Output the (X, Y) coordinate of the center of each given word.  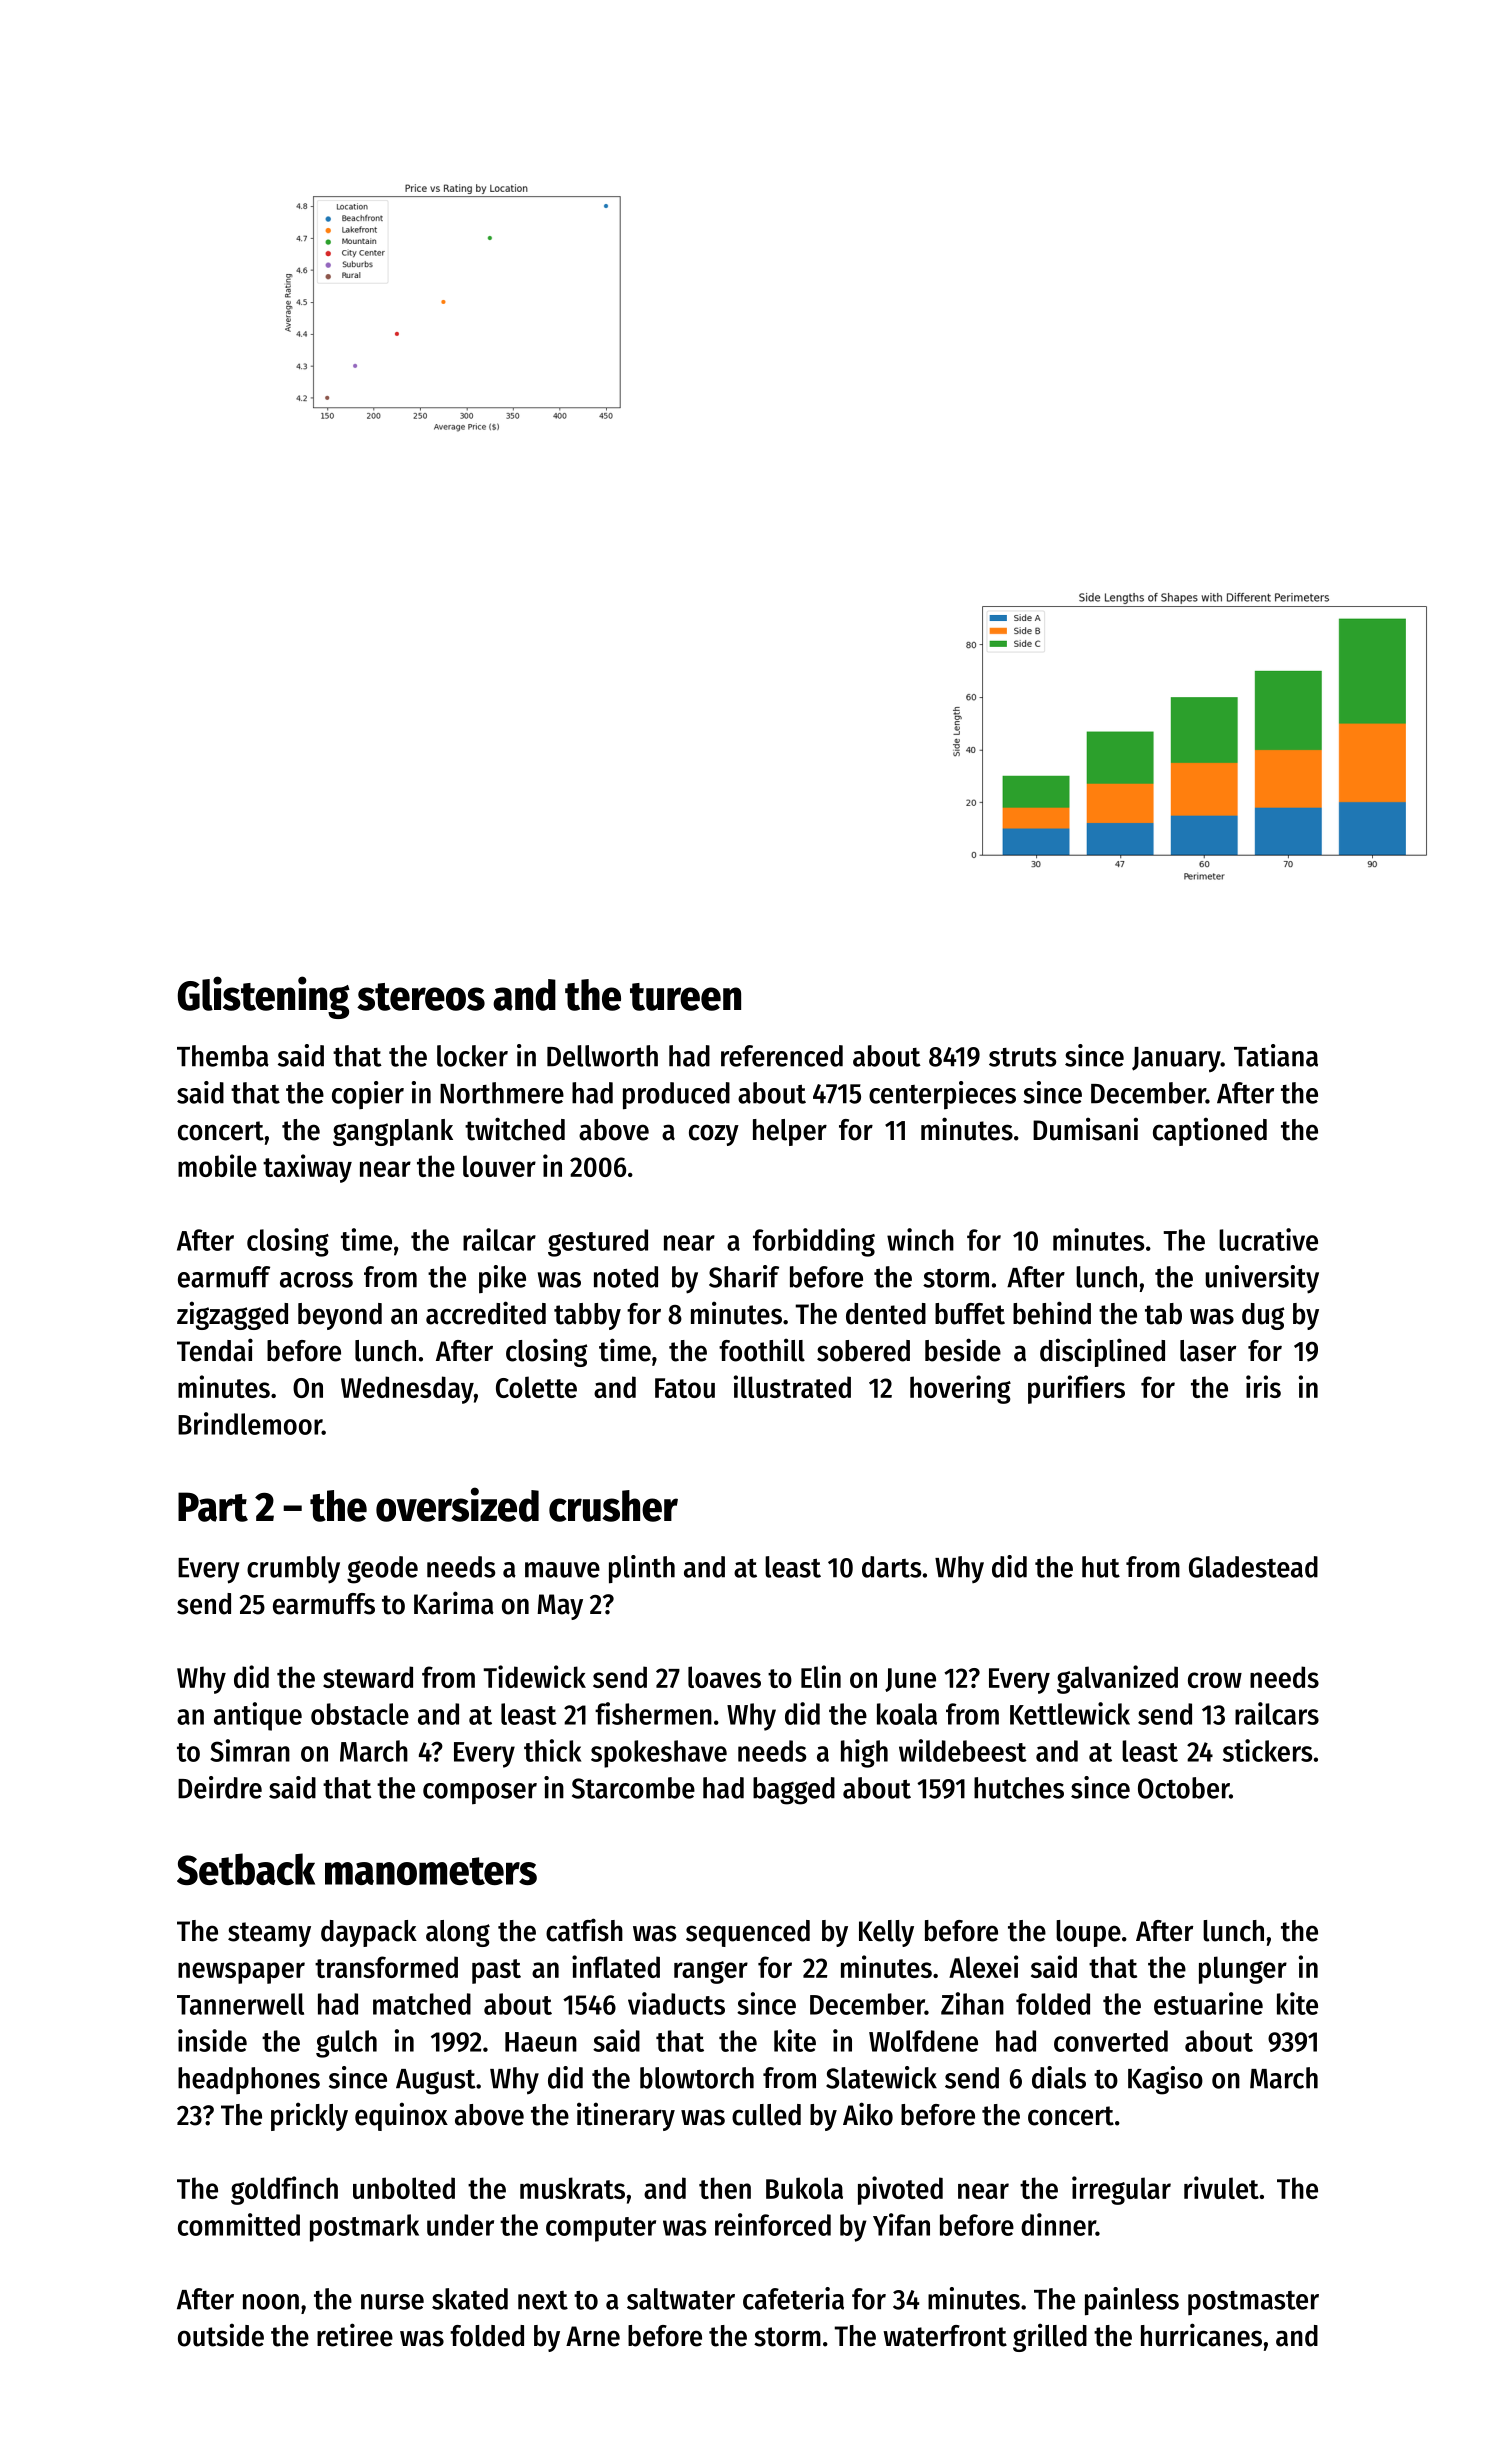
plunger (1243, 1970)
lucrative (1268, 1239)
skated (470, 2299)
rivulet (1221, 2187)
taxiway (307, 1168)
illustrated (792, 1386)
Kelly (886, 1933)
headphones (249, 2080)
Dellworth (602, 1056)
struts (1022, 1057)
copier (368, 1095)
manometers (431, 1871)
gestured (598, 1243)
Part (213, 1507)
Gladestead (1253, 1567)
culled (766, 2115)
